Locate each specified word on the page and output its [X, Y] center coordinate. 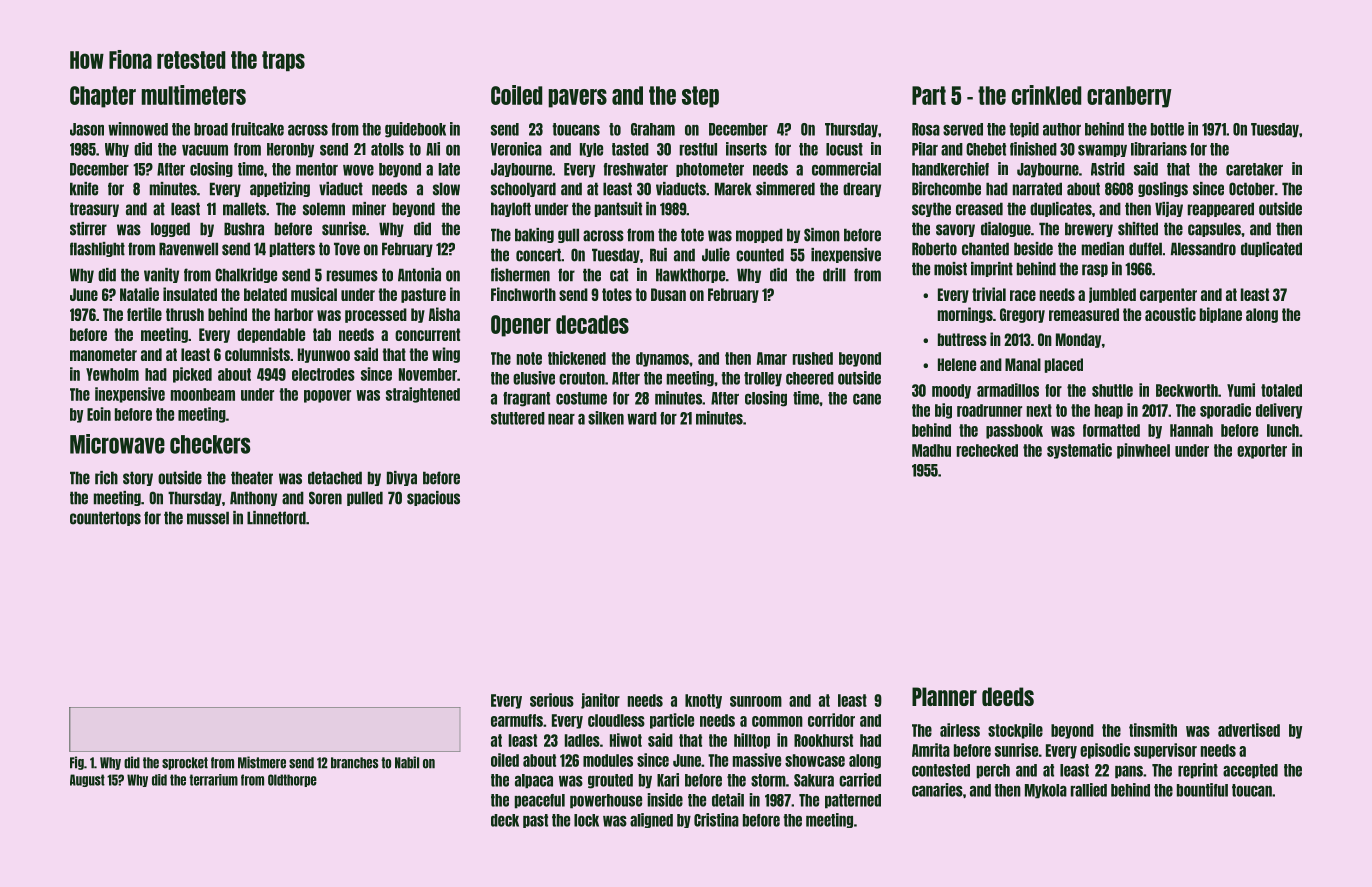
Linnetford [276, 518]
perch [993, 771]
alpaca [534, 781]
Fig [77, 763]
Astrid [1108, 169]
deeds [1008, 696]
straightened [423, 395]
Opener [521, 326]
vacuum [205, 150]
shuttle [1112, 390]
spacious [433, 498]
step [700, 97]
